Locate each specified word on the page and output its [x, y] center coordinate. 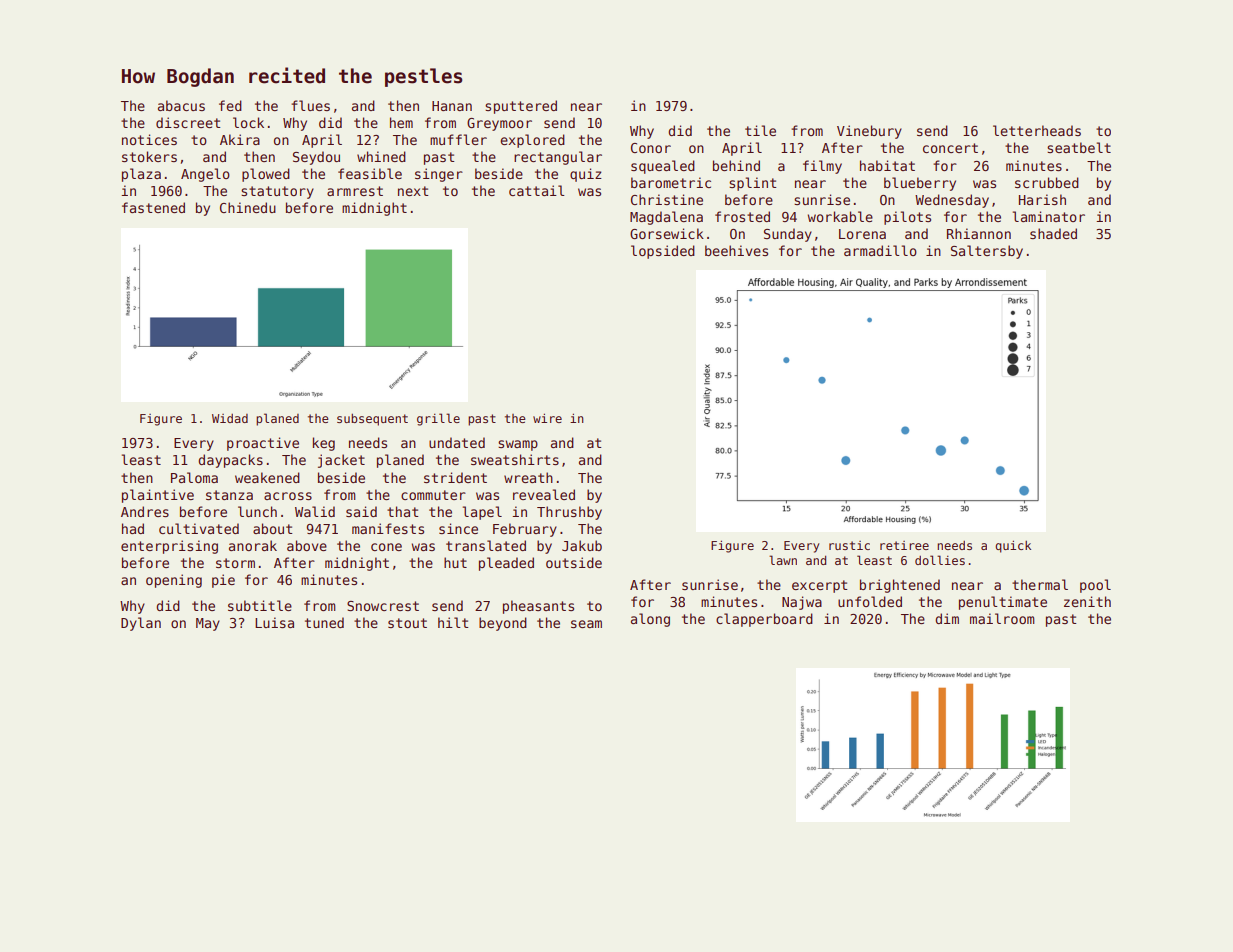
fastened [153, 207]
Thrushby [569, 513]
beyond [503, 624]
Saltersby [987, 252]
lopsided [663, 252]
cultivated [199, 528]
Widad [230, 418]
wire [547, 418]
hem [401, 122]
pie [223, 581]
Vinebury [869, 132]
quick [1013, 546]
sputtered [521, 107]
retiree [904, 545]
